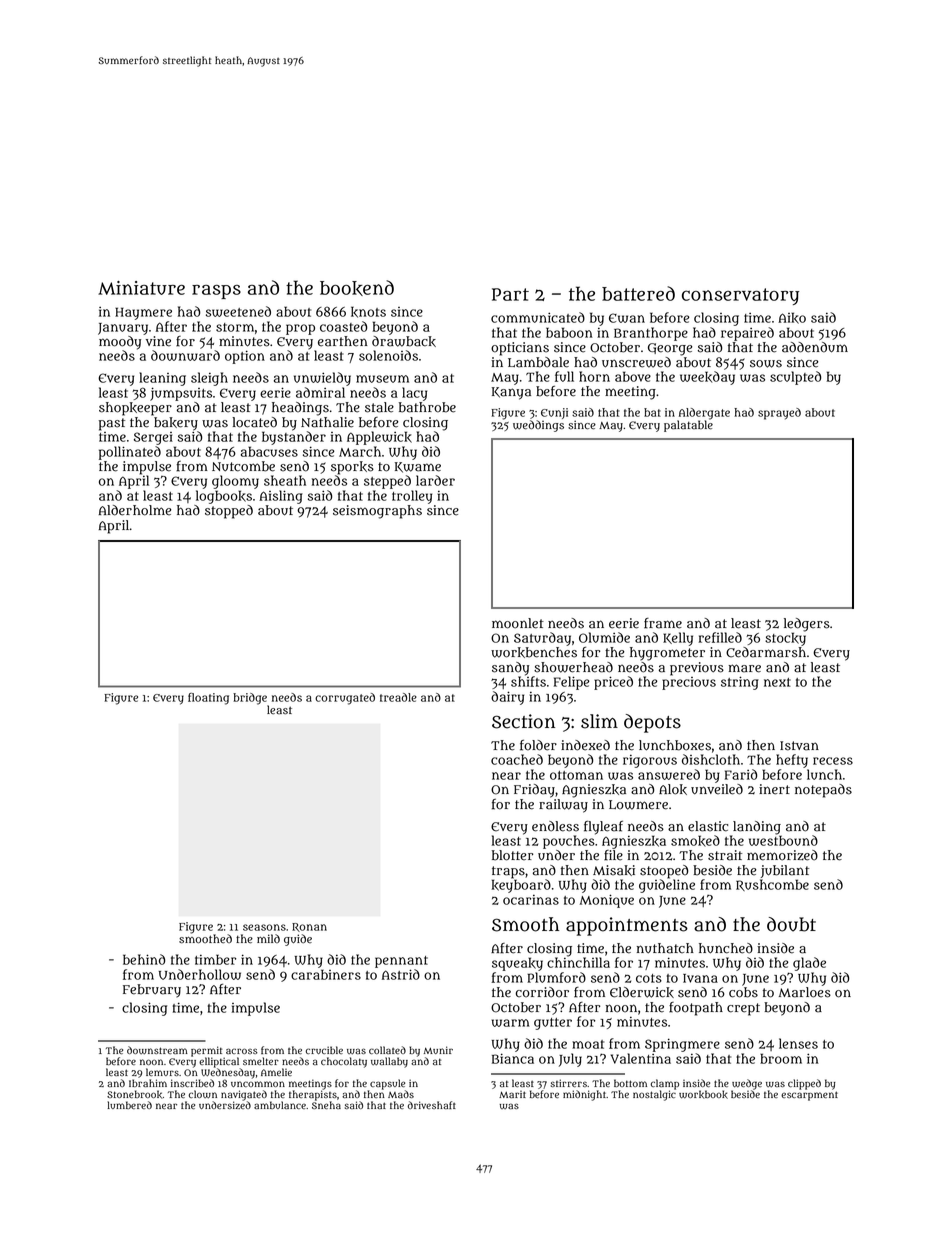 The image size is (952, 1233). Describe the element at coordinates (510, 294) in the screenshot. I see `Part` at that location.
